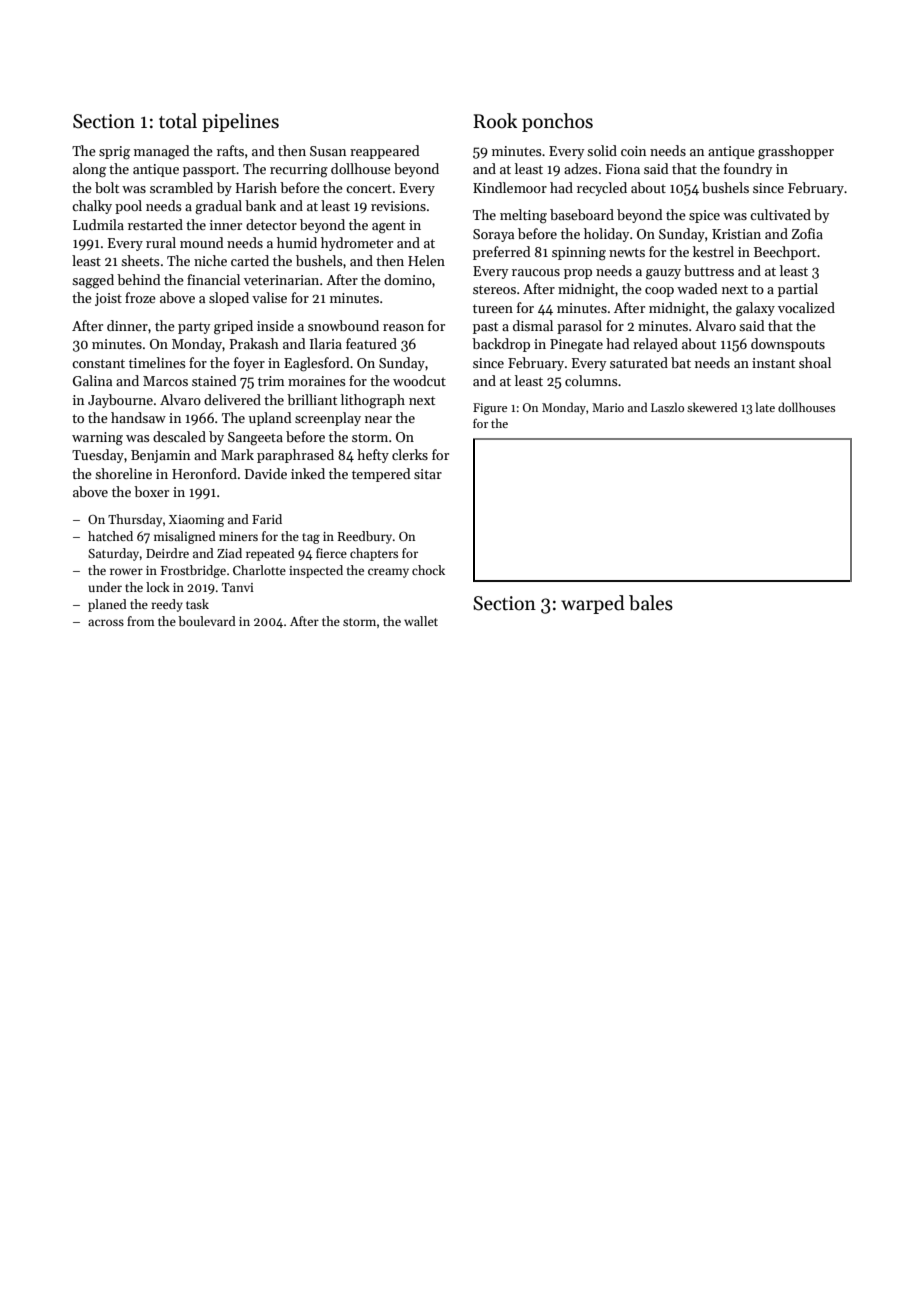  I want to click on sitar, so click(428, 474).
